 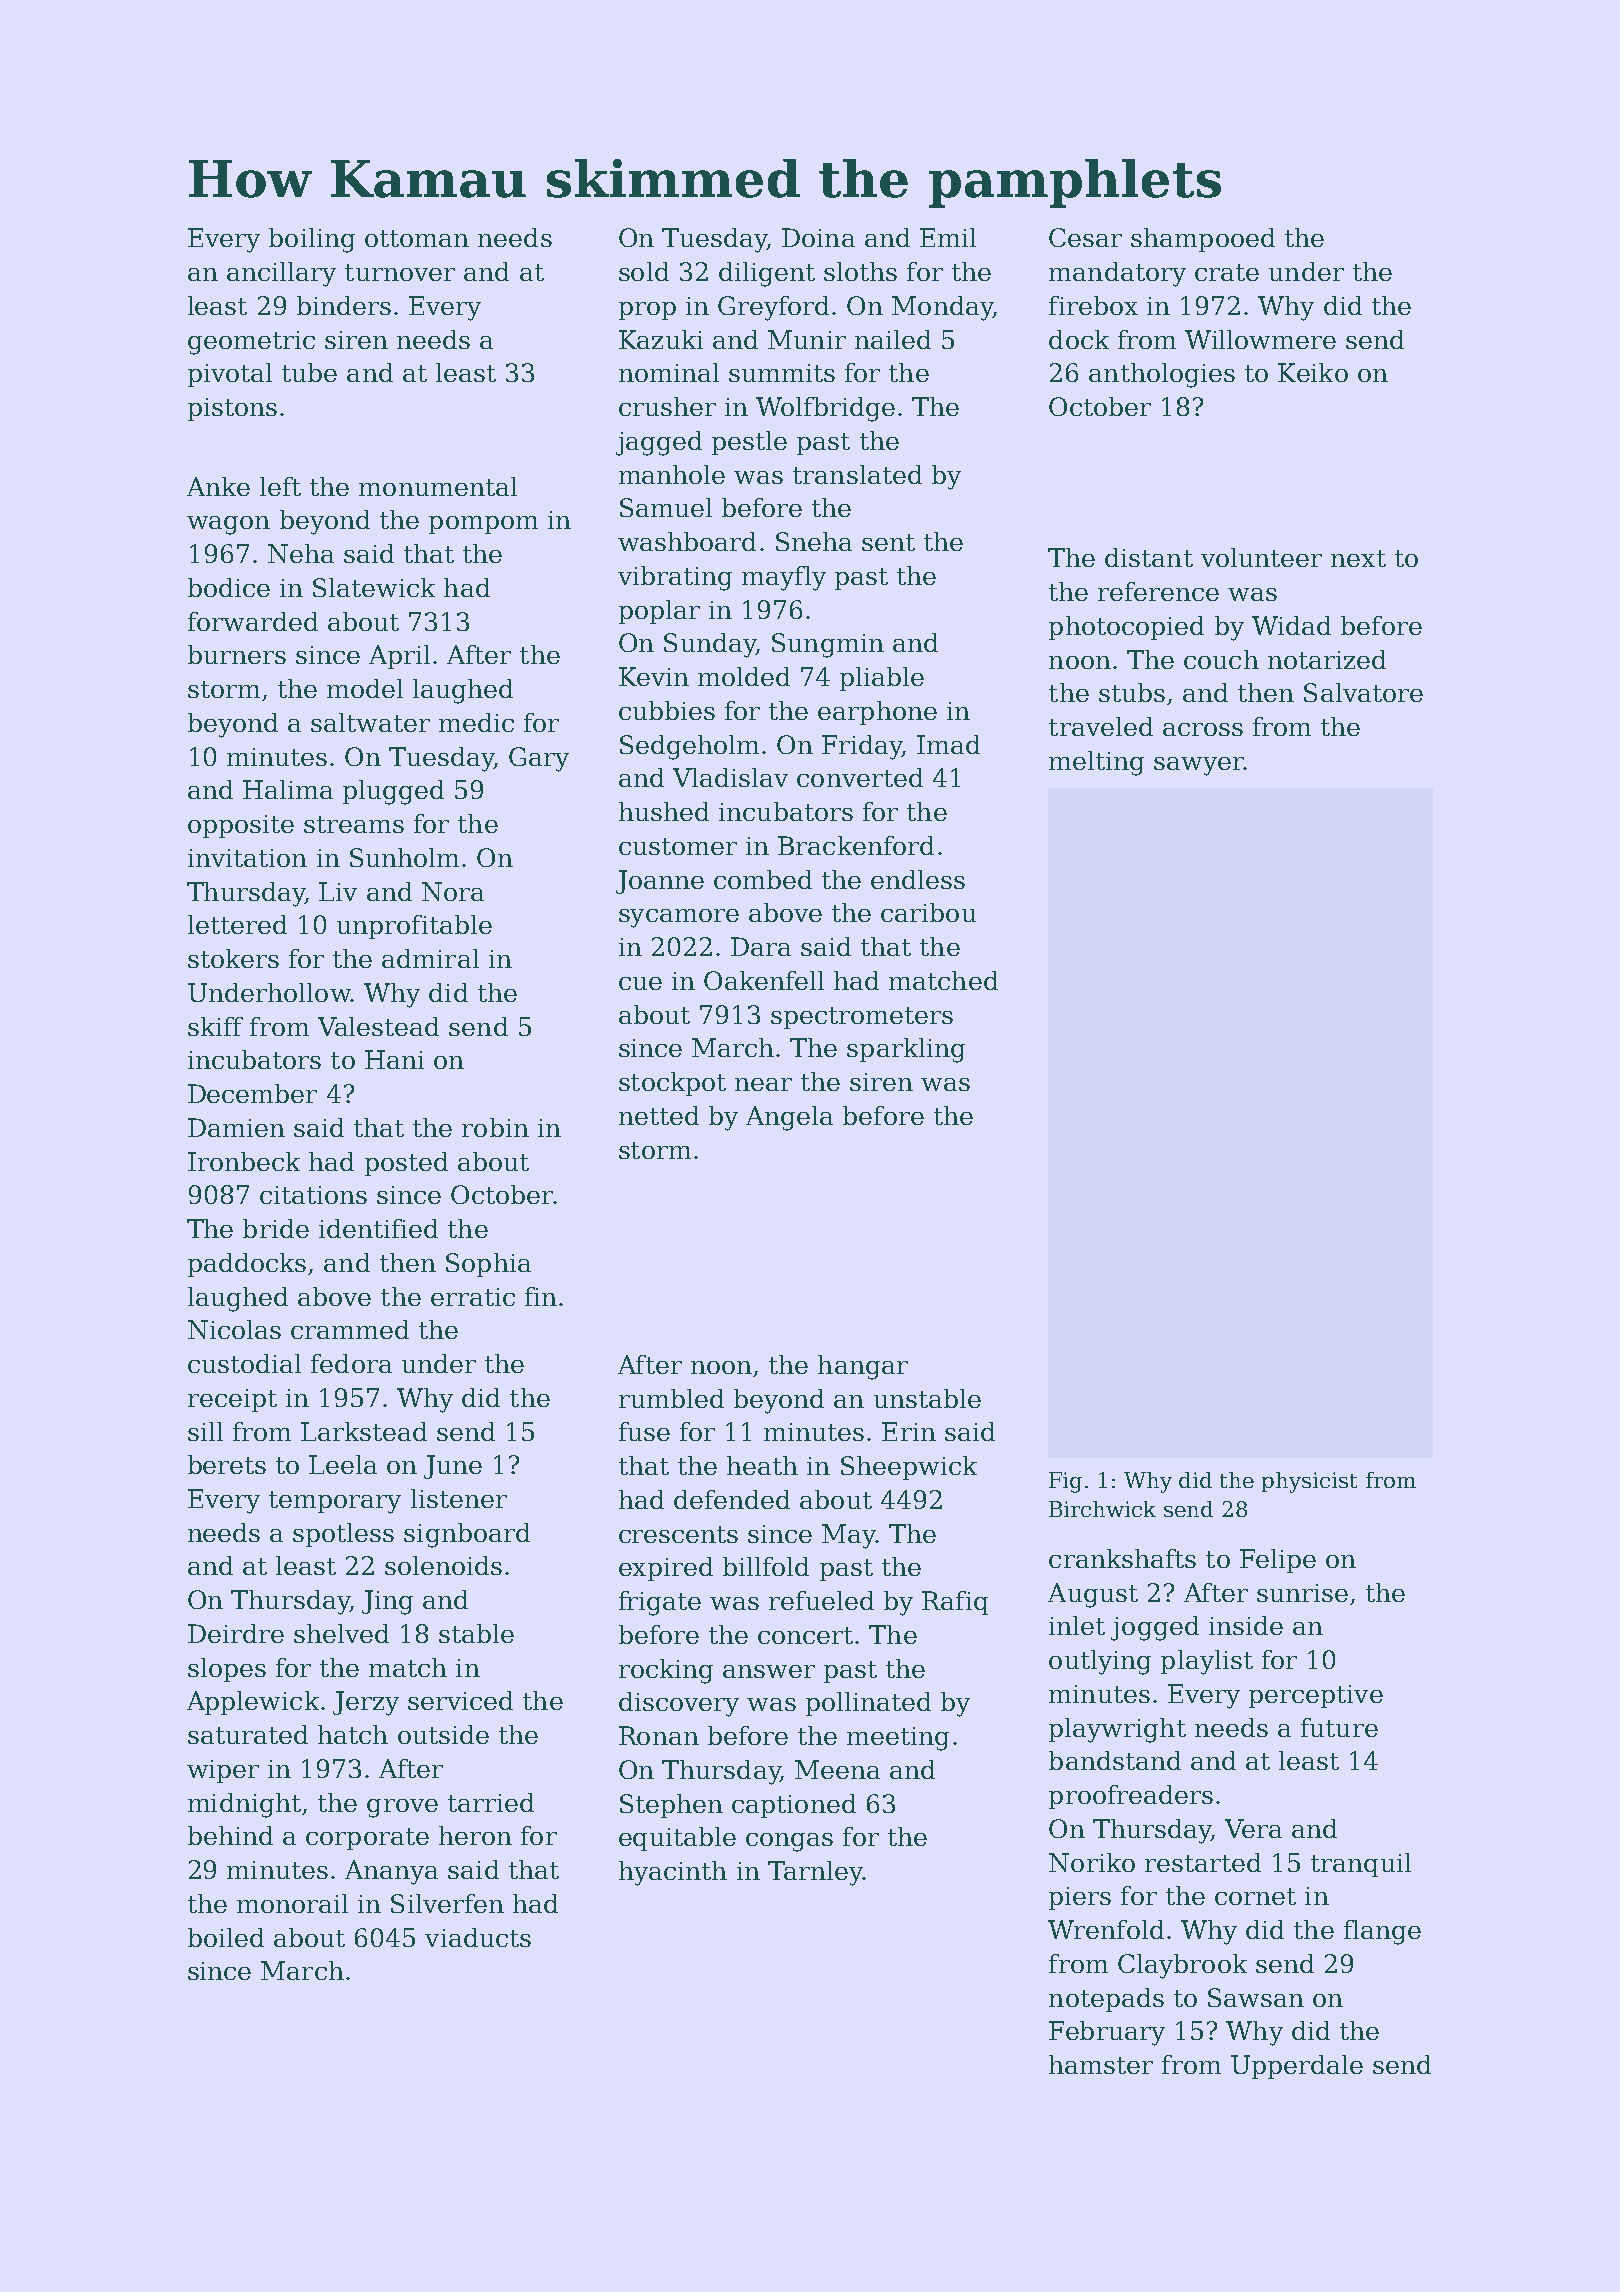 What do you see at coordinates (815, 1873) in the screenshot?
I see `Tarnley` at bounding box center [815, 1873].
